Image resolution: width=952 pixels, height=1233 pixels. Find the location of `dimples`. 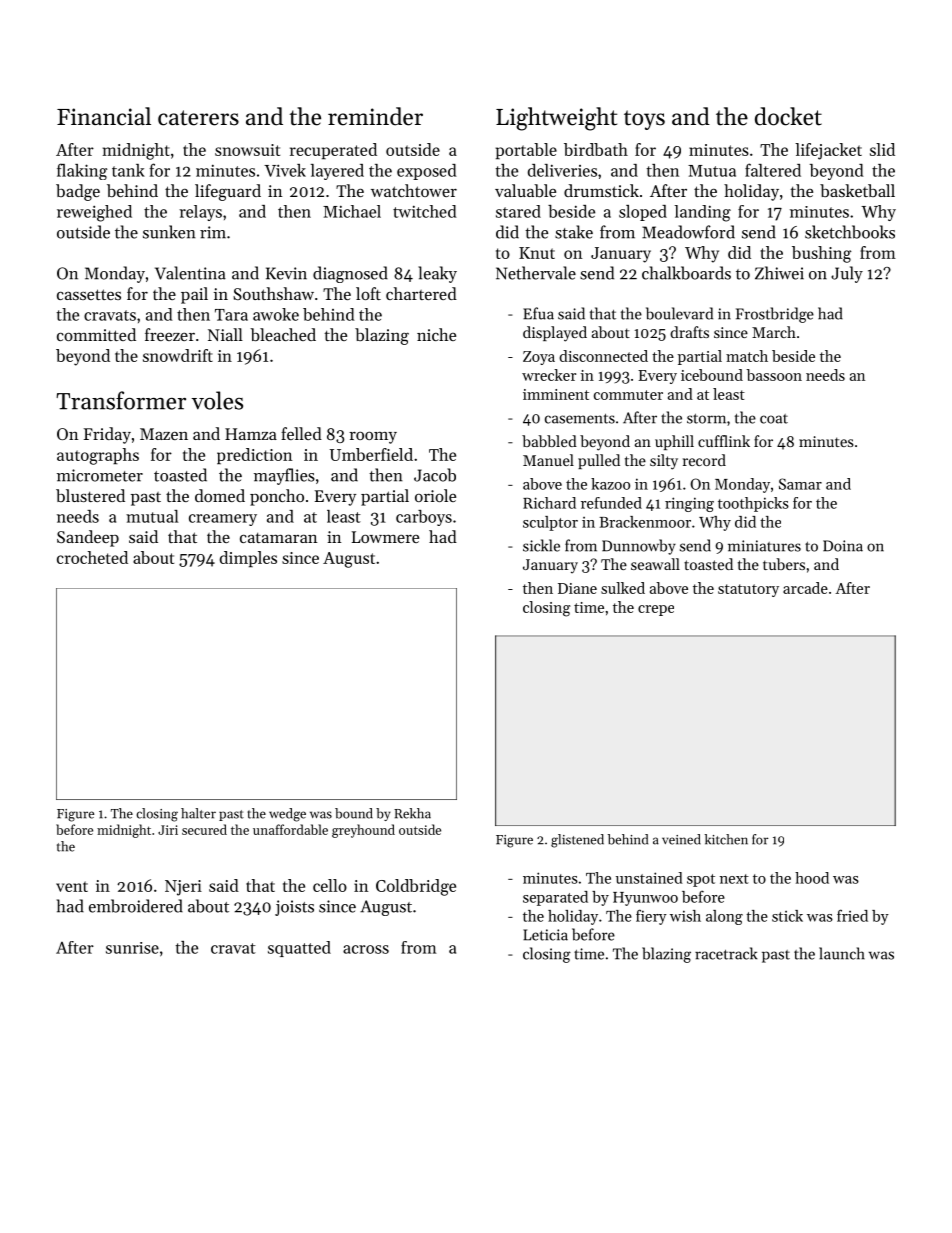

dimples is located at coordinates (248, 559).
